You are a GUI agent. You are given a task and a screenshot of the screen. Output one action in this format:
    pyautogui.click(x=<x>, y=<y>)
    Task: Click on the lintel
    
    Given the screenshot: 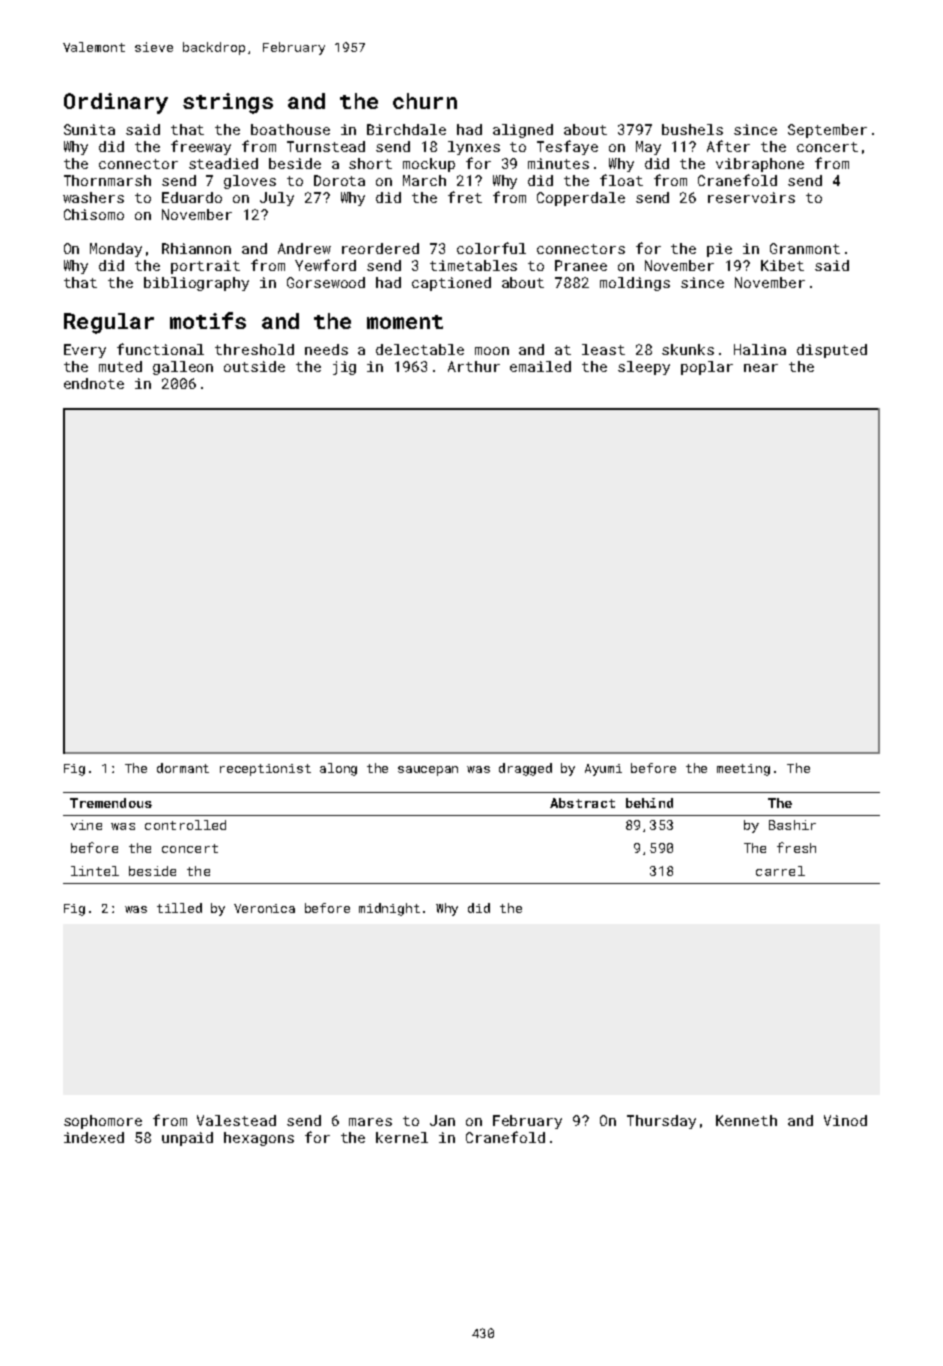 What is the action you would take?
    pyautogui.click(x=95, y=871)
